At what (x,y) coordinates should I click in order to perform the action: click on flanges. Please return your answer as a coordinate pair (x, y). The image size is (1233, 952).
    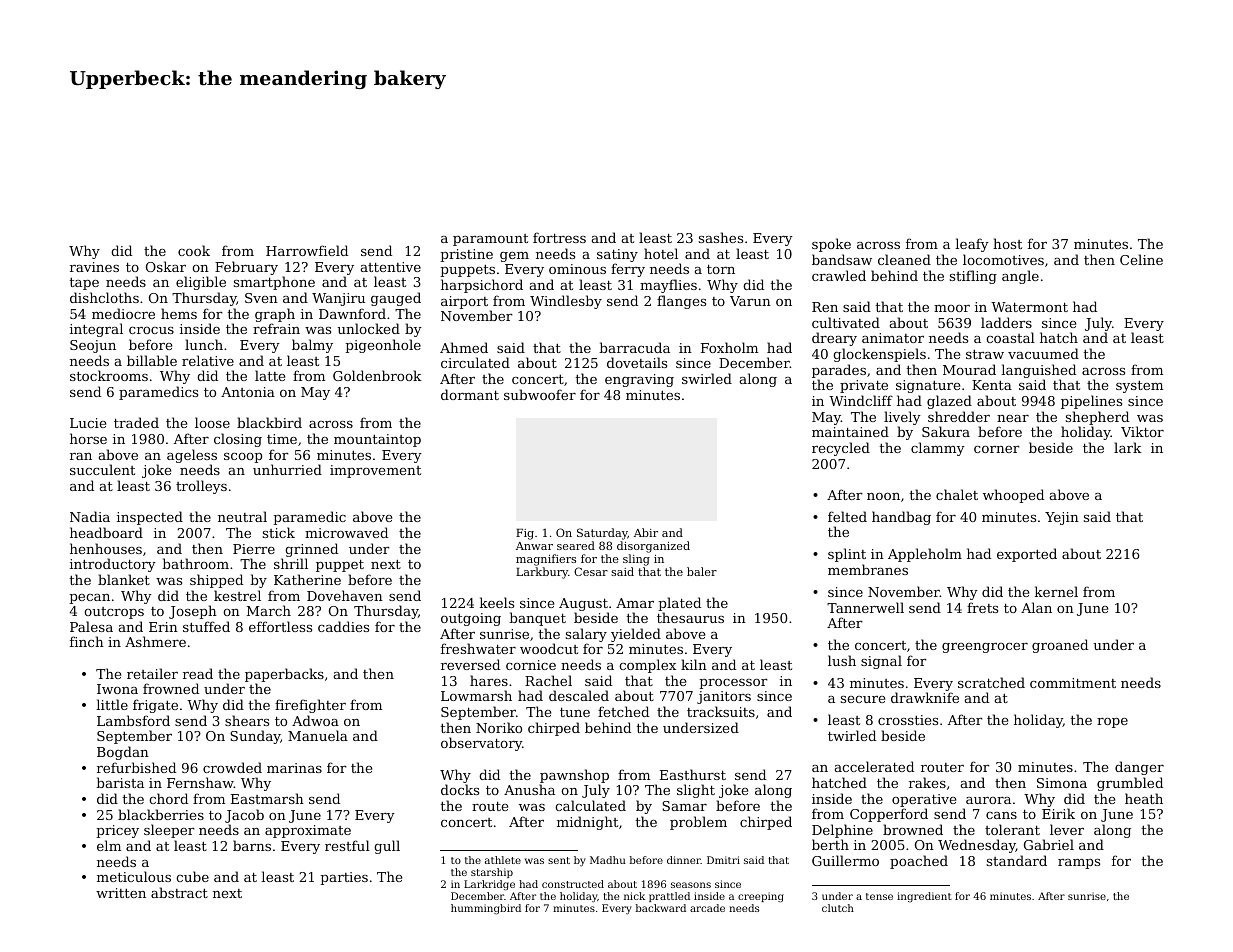
    Looking at the image, I should click on (681, 302).
